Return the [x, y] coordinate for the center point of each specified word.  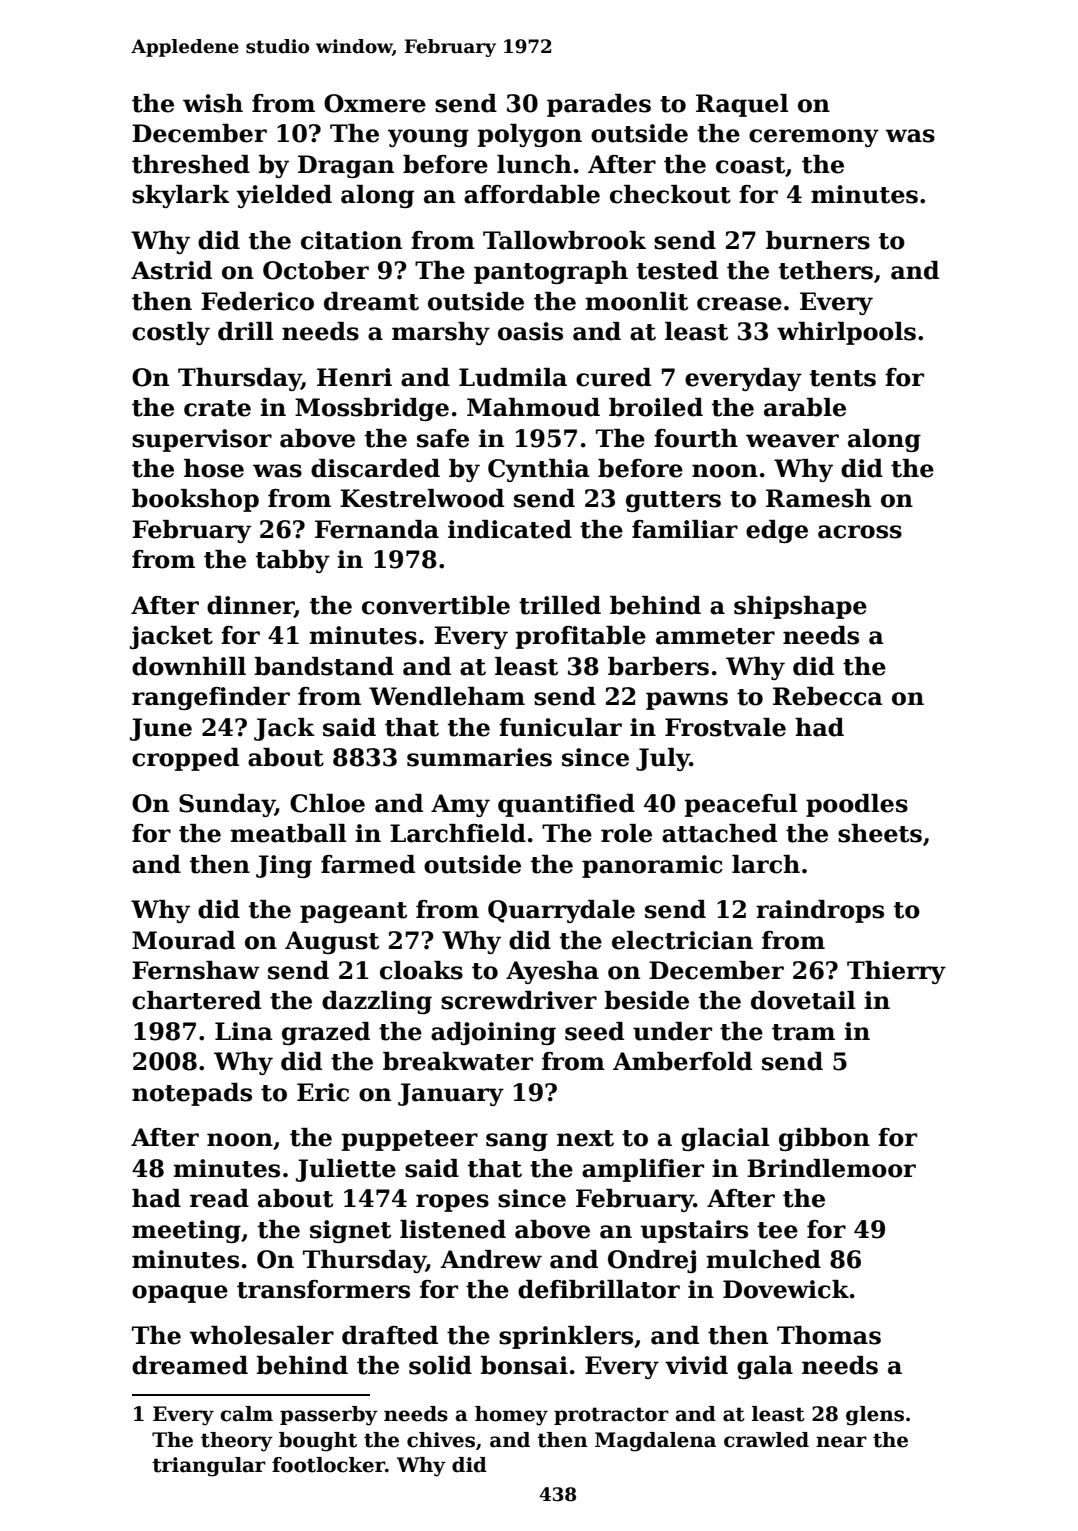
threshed [191, 164]
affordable [532, 194]
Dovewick [786, 1289]
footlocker [328, 1465]
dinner [250, 606]
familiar [685, 529]
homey [511, 1416]
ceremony [814, 138]
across [860, 532]
